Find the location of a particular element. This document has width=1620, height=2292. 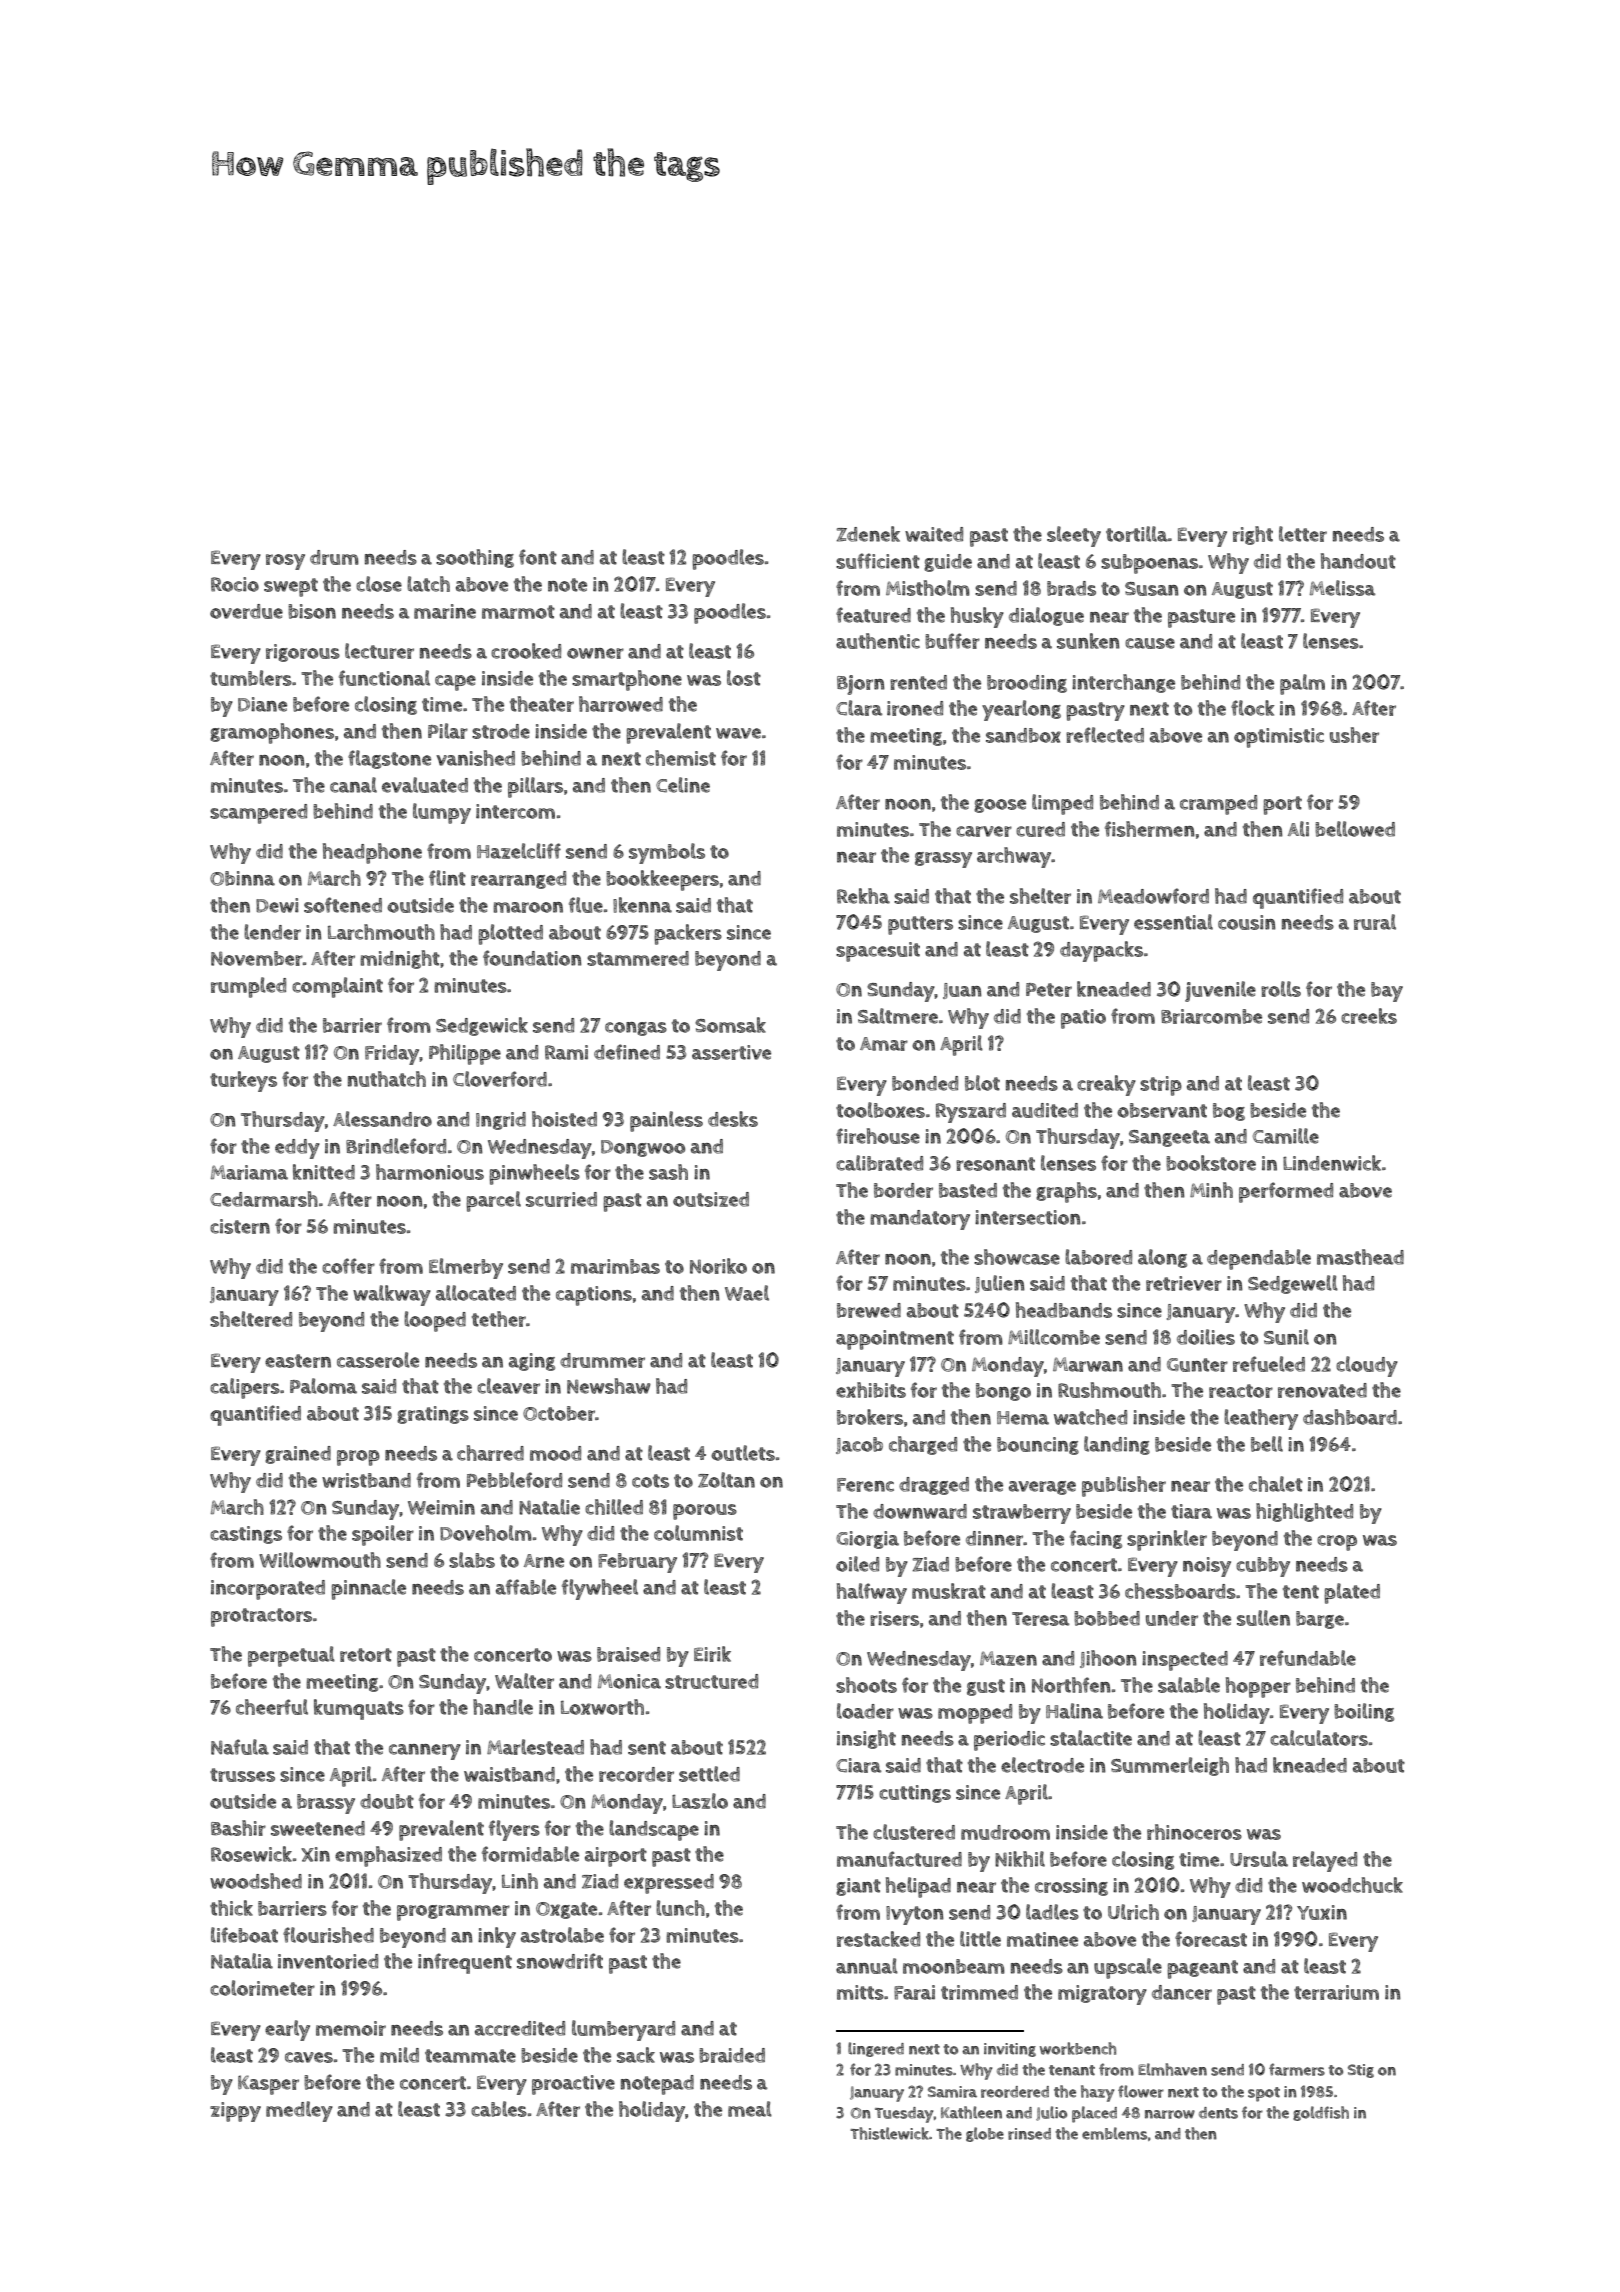

dashboard is located at coordinates (1350, 1417).
